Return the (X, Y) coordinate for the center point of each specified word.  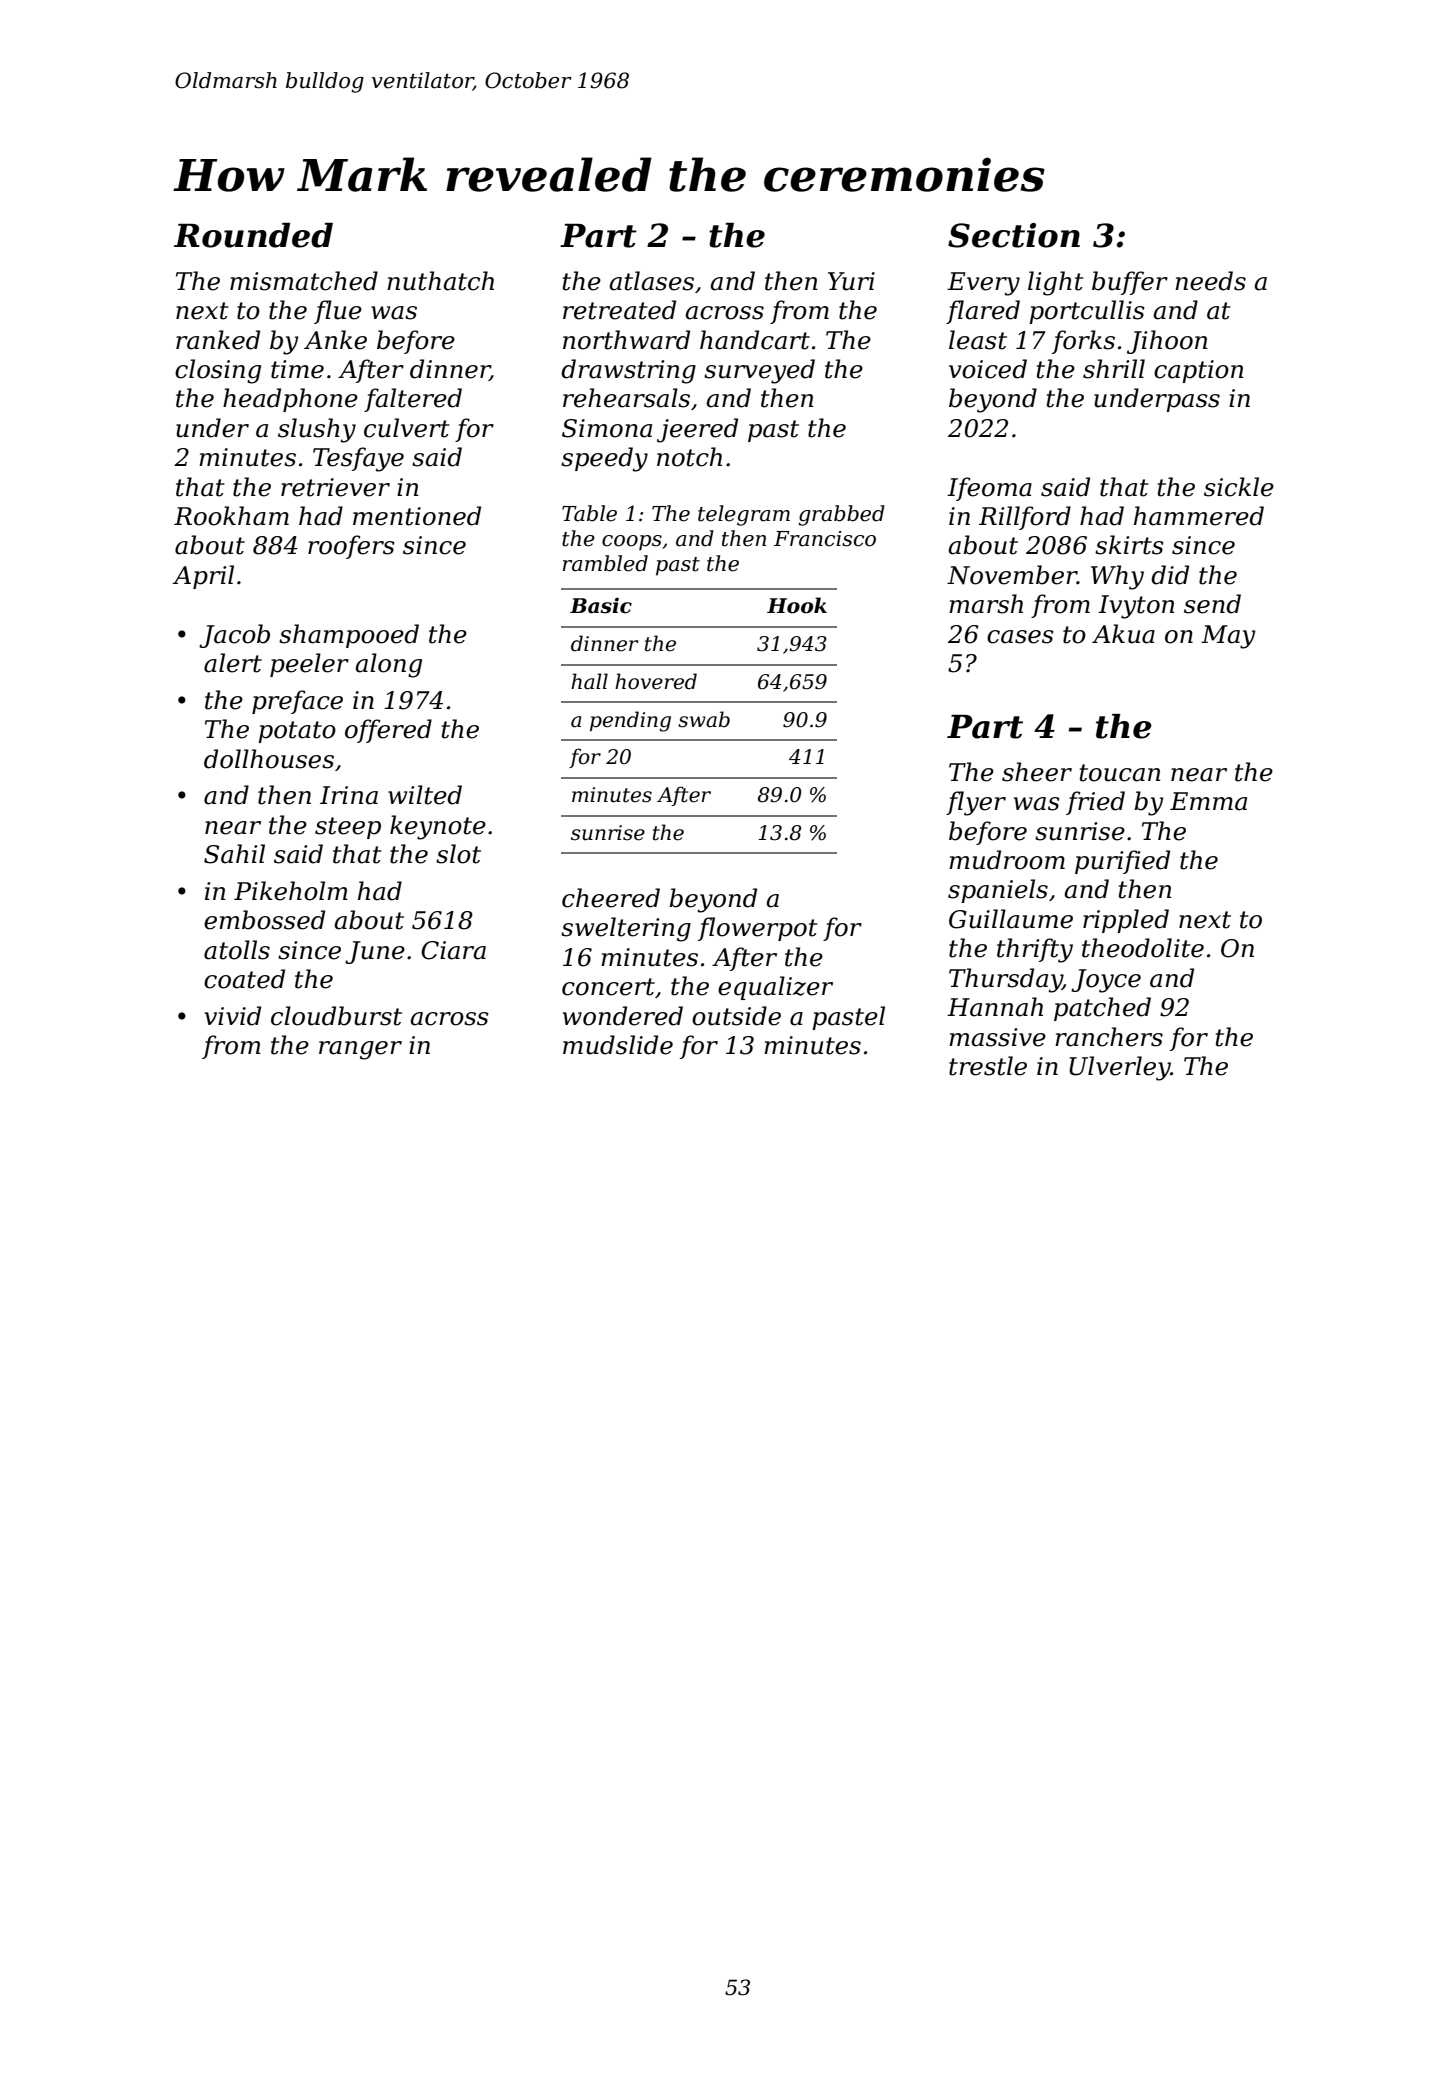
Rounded (253, 235)
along (388, 665)
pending (630, 721)
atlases (651, 281)
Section (1014, 235)
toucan (1120, 773)
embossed (264, 920)
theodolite (1143, 948)
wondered (623, 1016)
